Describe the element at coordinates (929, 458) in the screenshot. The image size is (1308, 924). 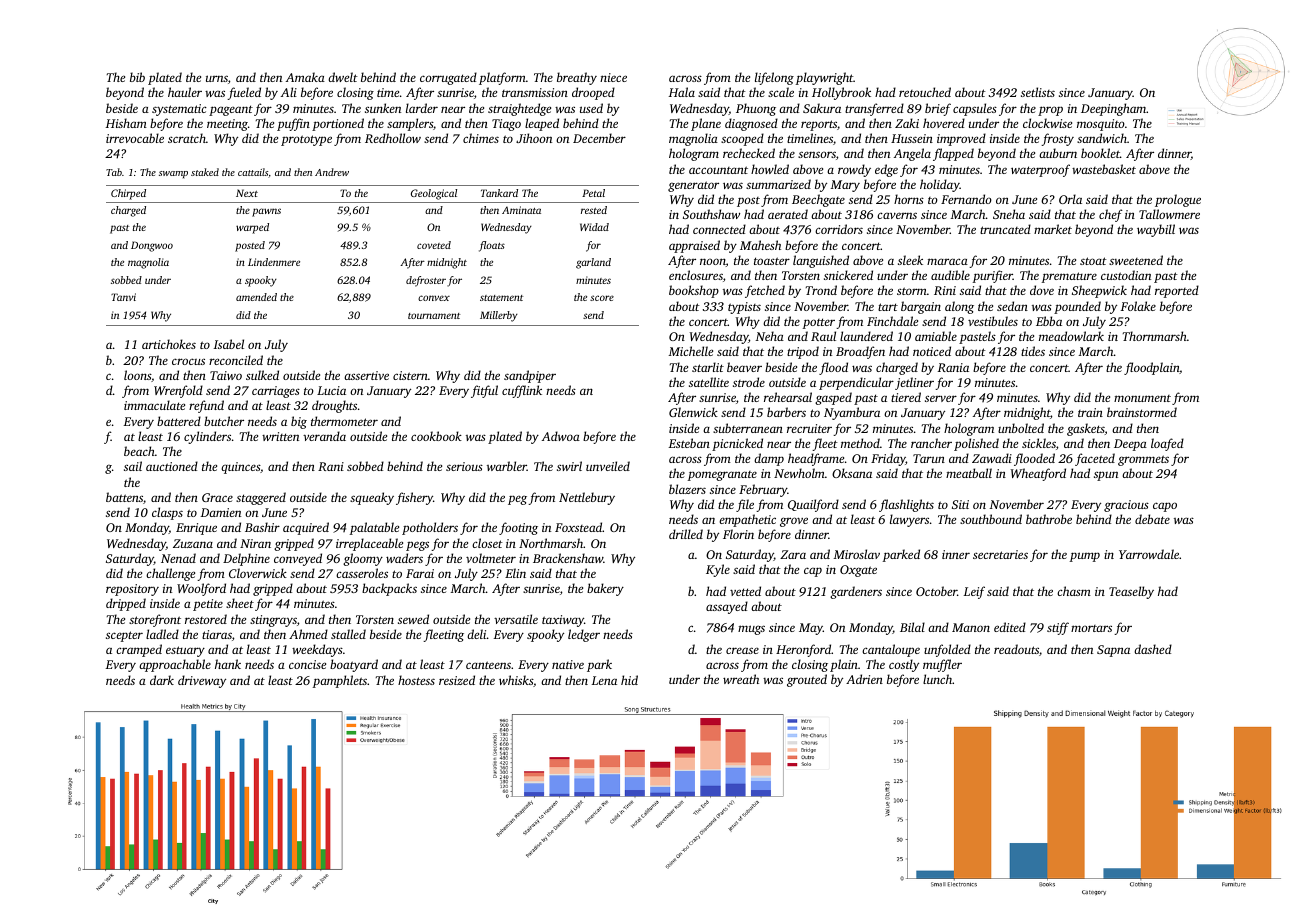
I see `Tarun` at that location.
